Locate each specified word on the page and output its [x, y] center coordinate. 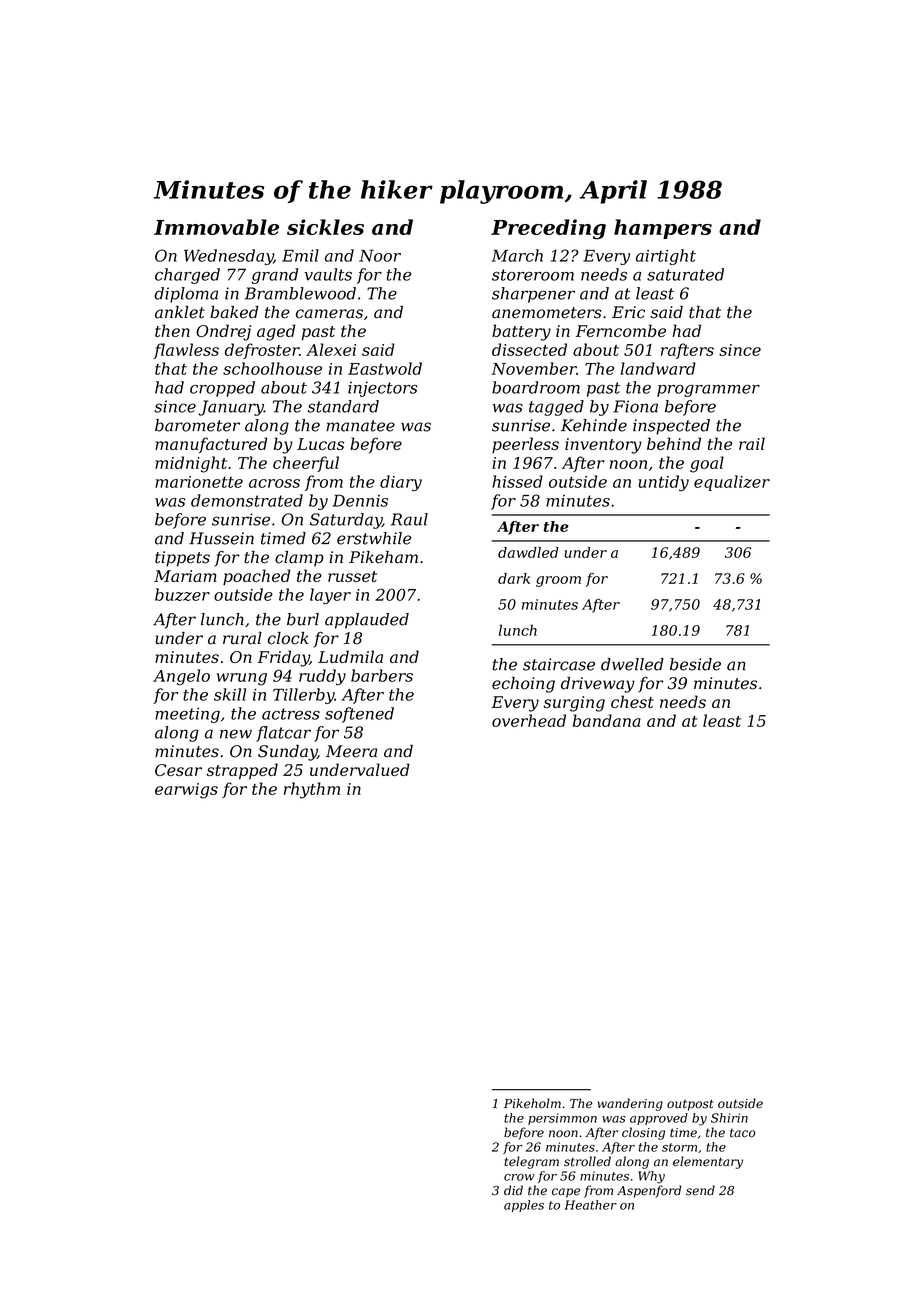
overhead [529, 720]
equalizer [732, 483]
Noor [380, 256]
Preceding [548, 229]
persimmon [562, 1119]
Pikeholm [532, 1103]
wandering [630, 1104]
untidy [663, 483]
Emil [300, 255]
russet [352, 576]
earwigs [186, 791]
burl [303, 619]
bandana [607, 720]
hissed [517, 481]
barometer [197, 425]
